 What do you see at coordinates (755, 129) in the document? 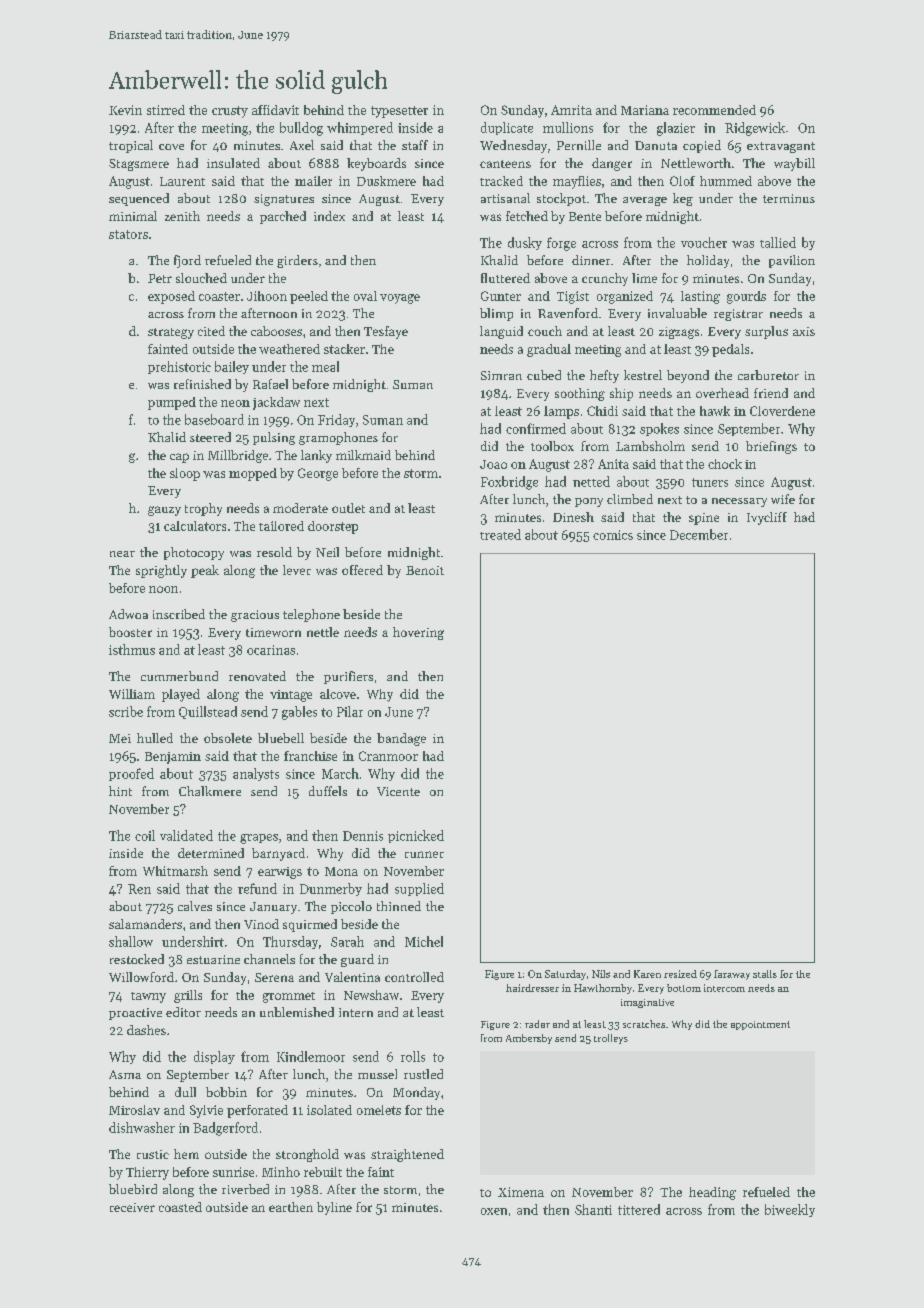
I see `Ridgewick` at bounding box center [755, 129].
